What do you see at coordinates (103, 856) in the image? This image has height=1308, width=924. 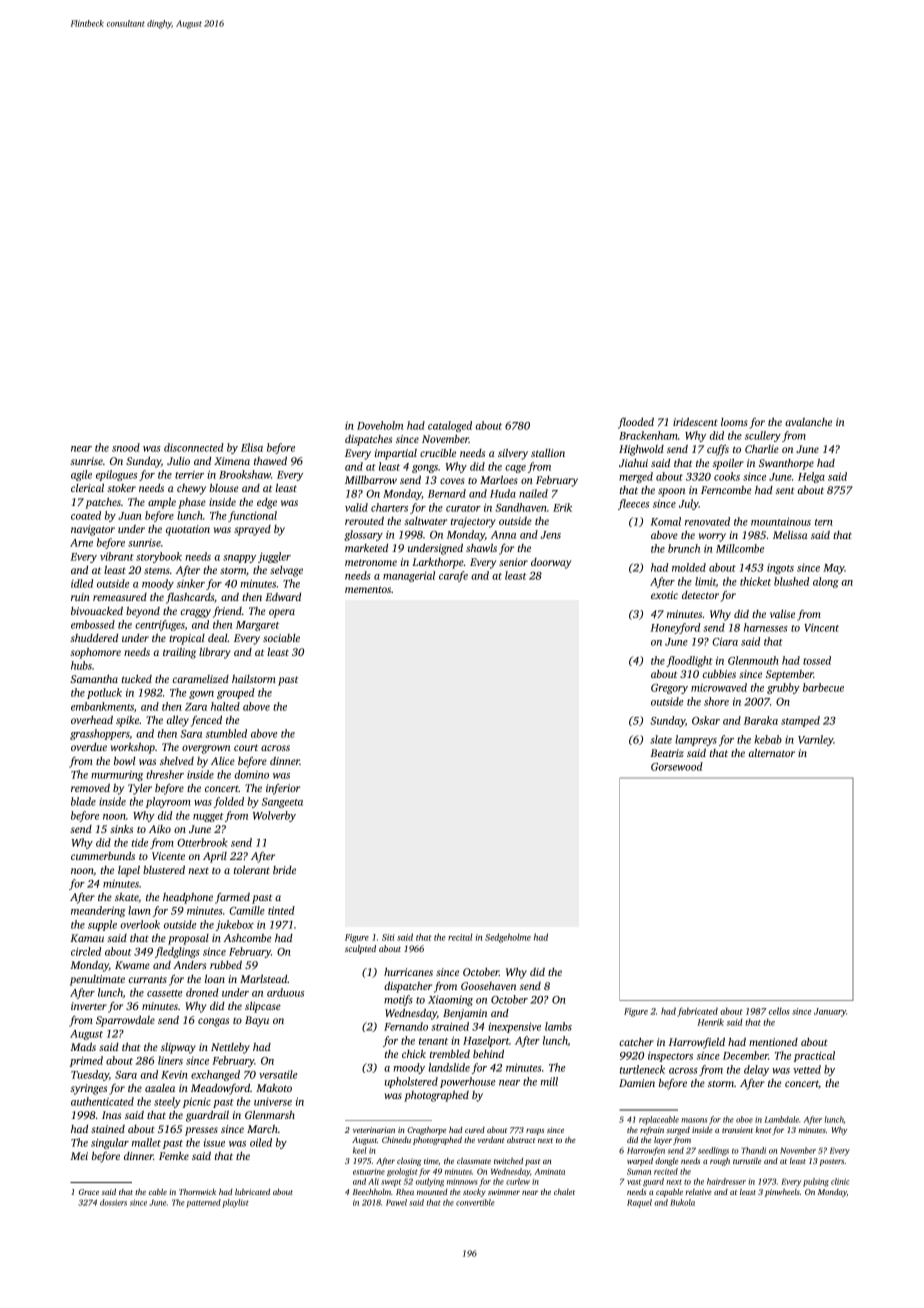 I see `cummerbunds` at bounding box center [103, 856].
